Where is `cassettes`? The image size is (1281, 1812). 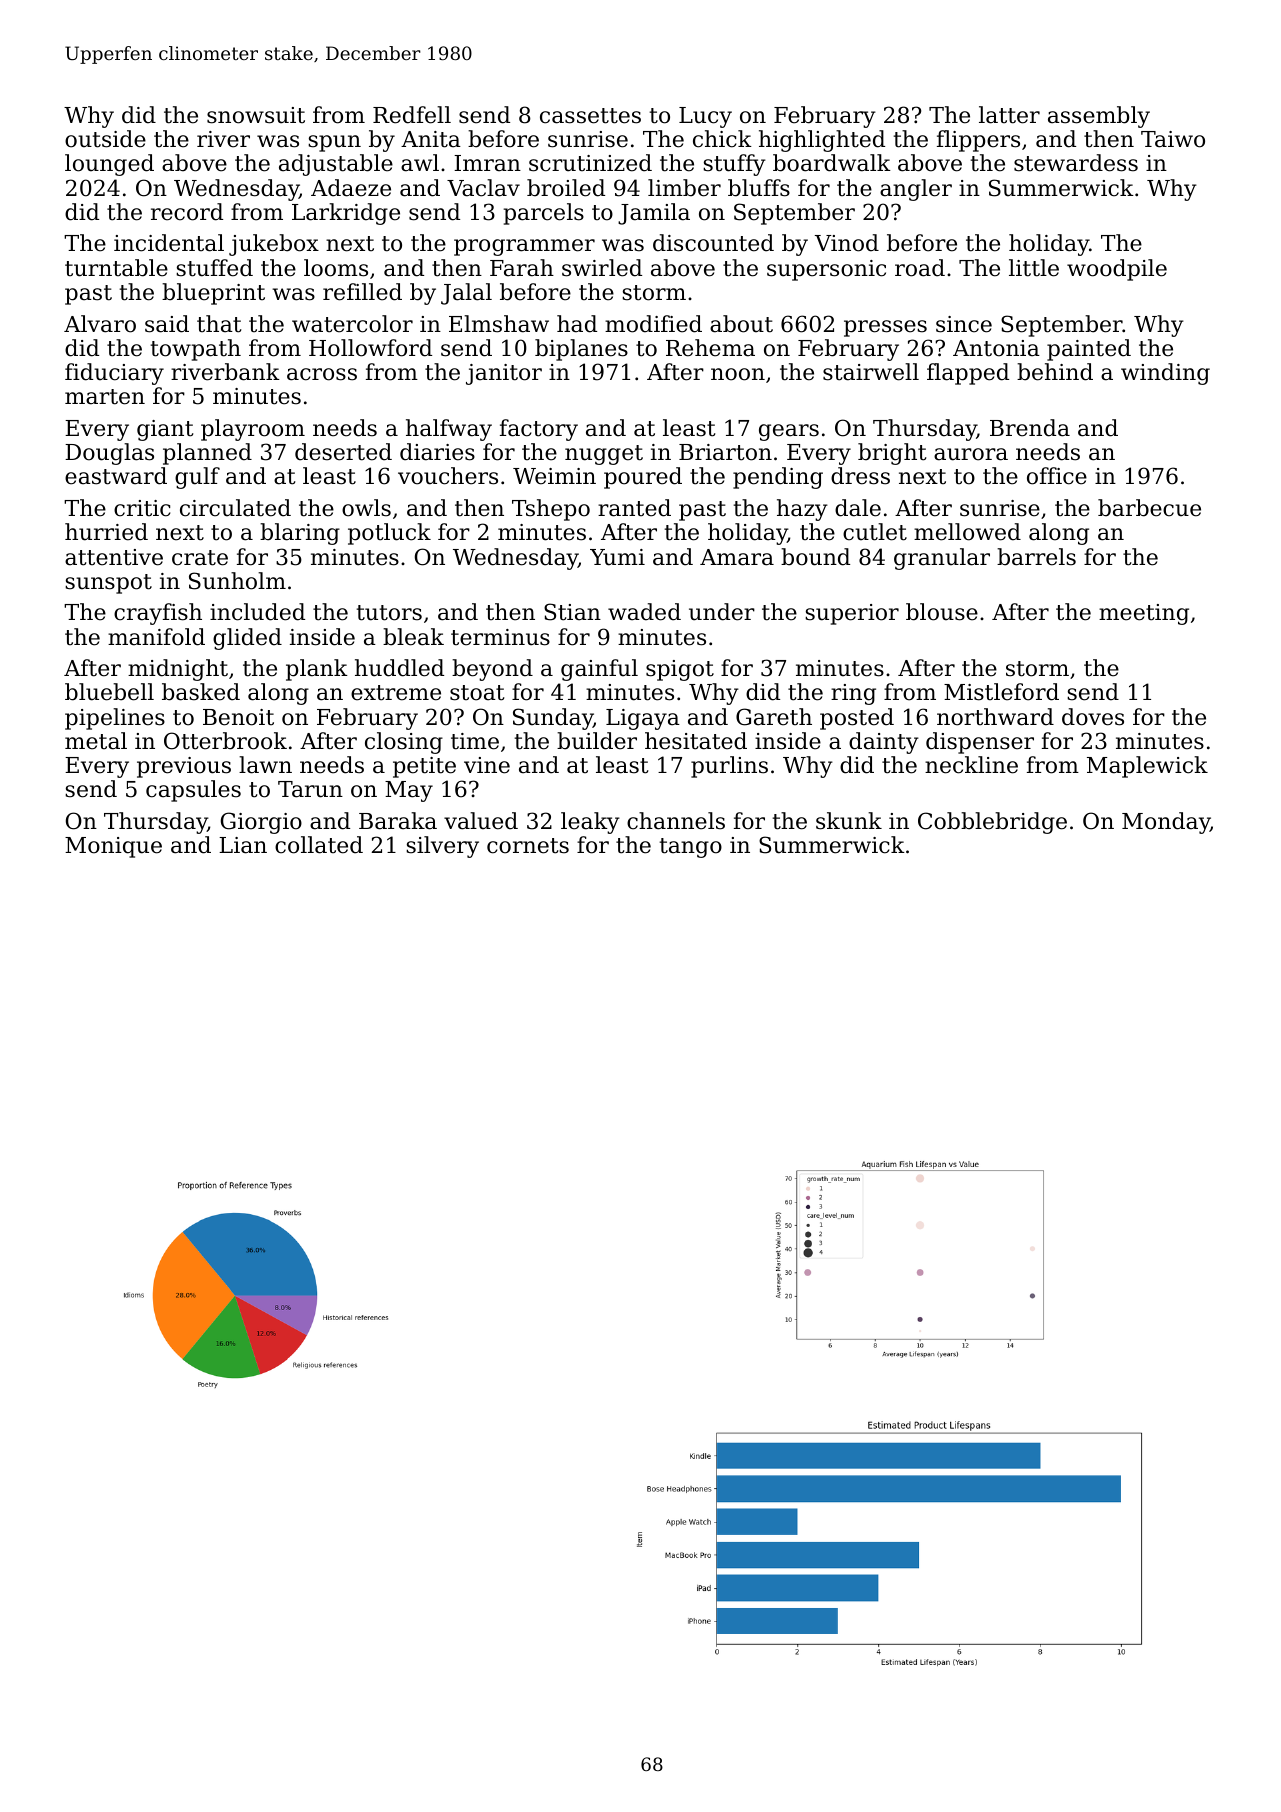 cassettes is located at coordinates (590, 116).
